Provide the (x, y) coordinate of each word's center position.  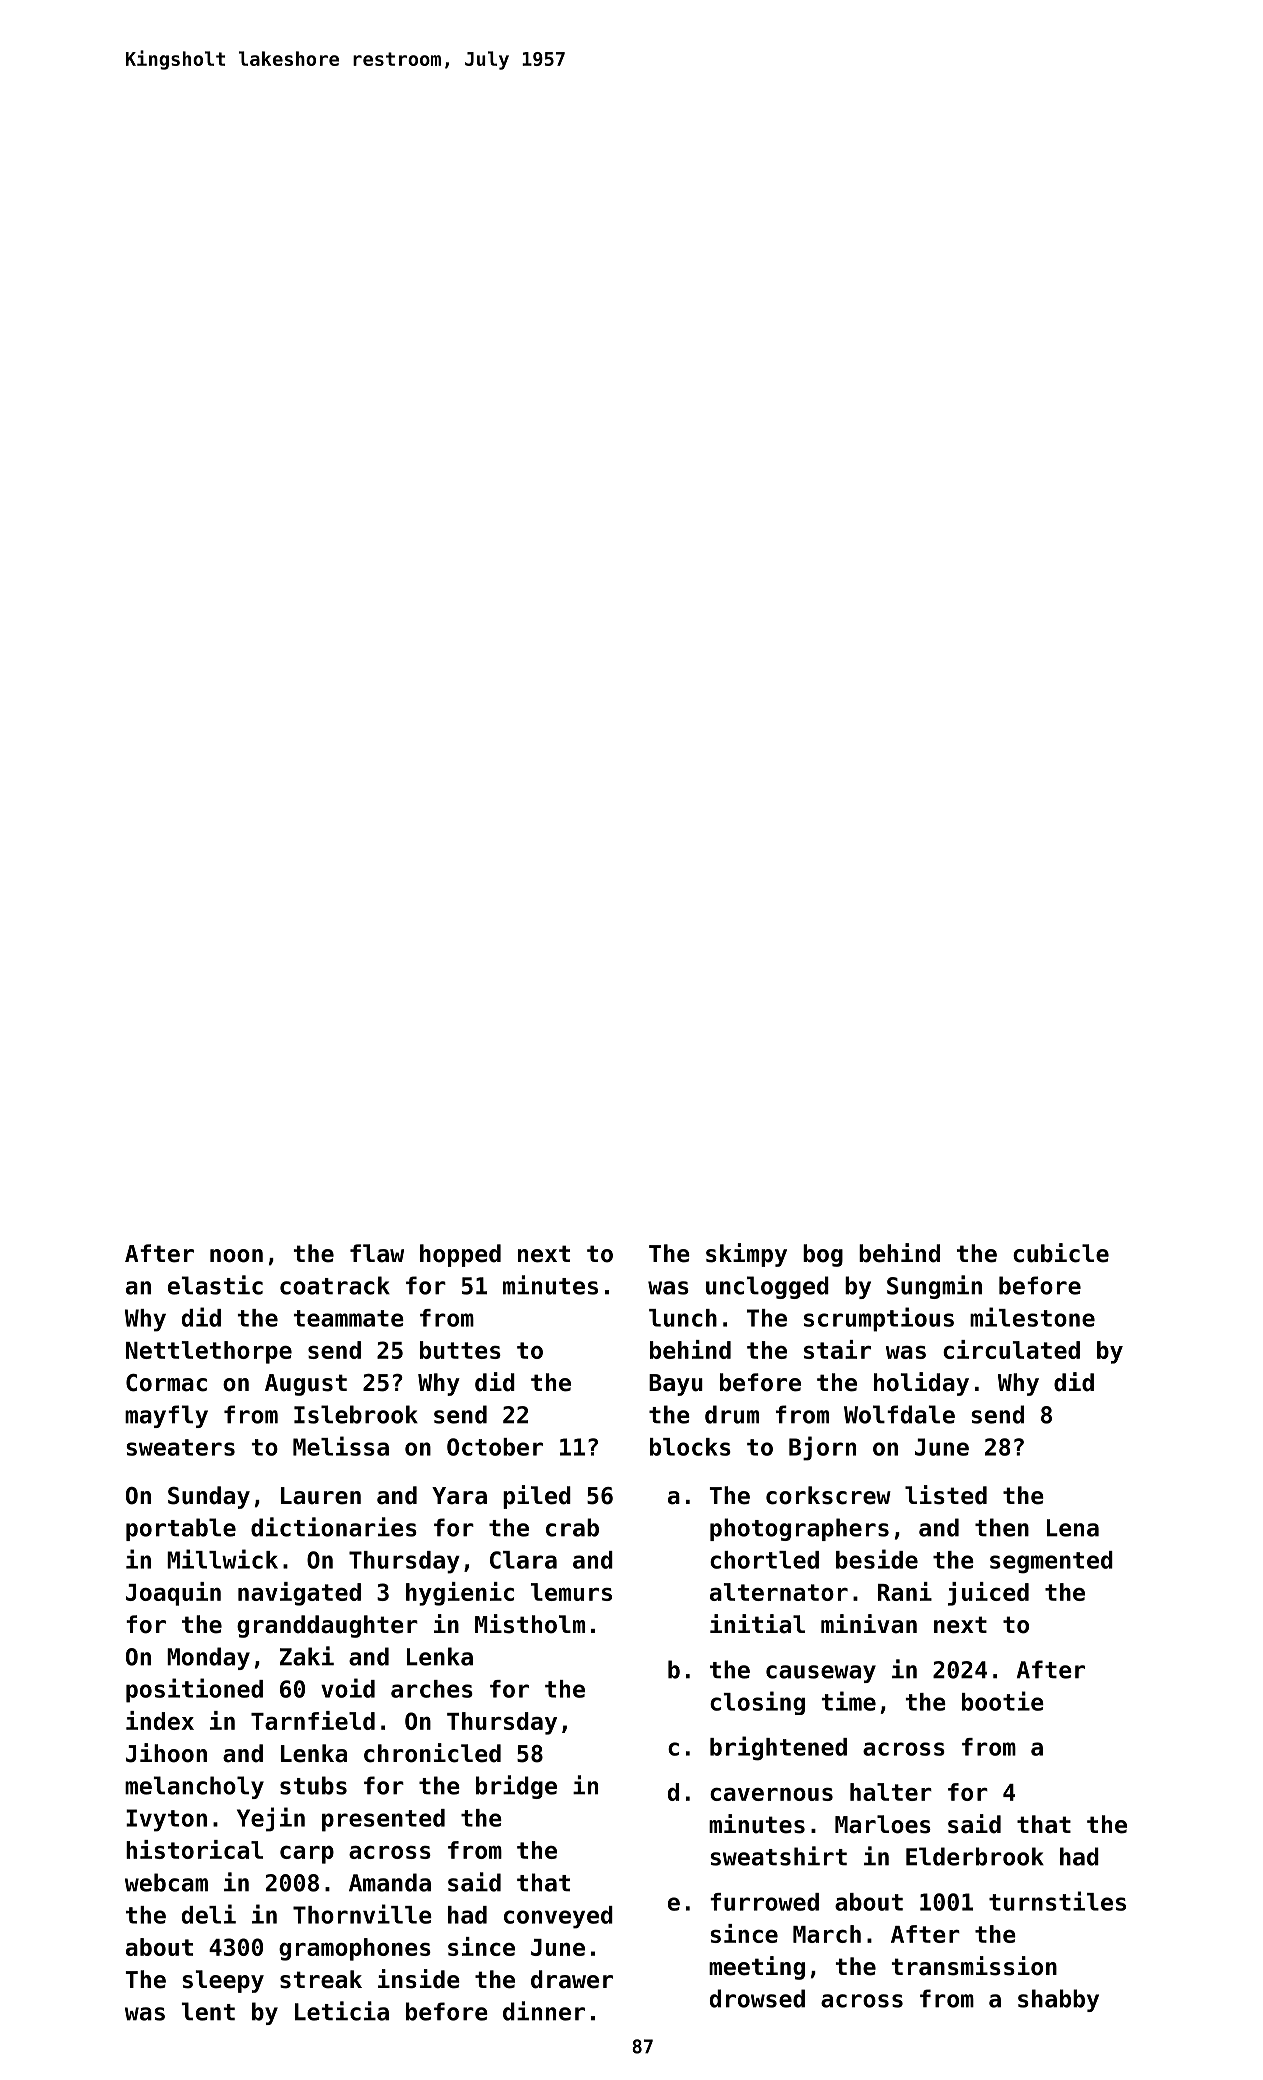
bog (823, 1255)
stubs (313, 1785)
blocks (690, 1447)
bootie (1003, 1701)
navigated (299, 1594)
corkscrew (828, 1495)
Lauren (321, 1496)
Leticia (342, 2011)
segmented (1051, 1562)
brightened (778, 1748)
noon (236, 1256)
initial (757, 1624)
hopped (460, 1255)
